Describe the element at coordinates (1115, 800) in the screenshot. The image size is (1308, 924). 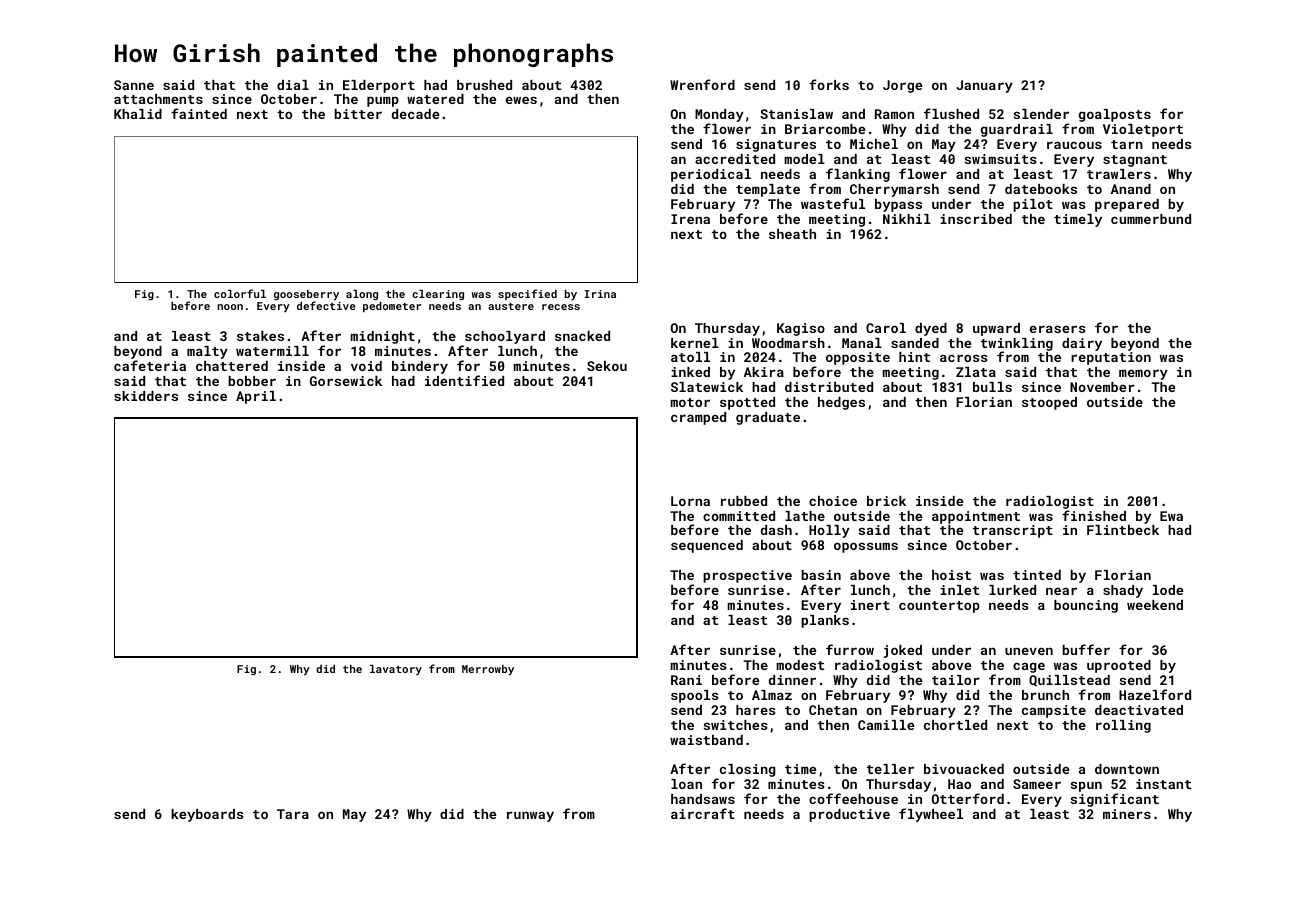
I see `significant` at that location.
